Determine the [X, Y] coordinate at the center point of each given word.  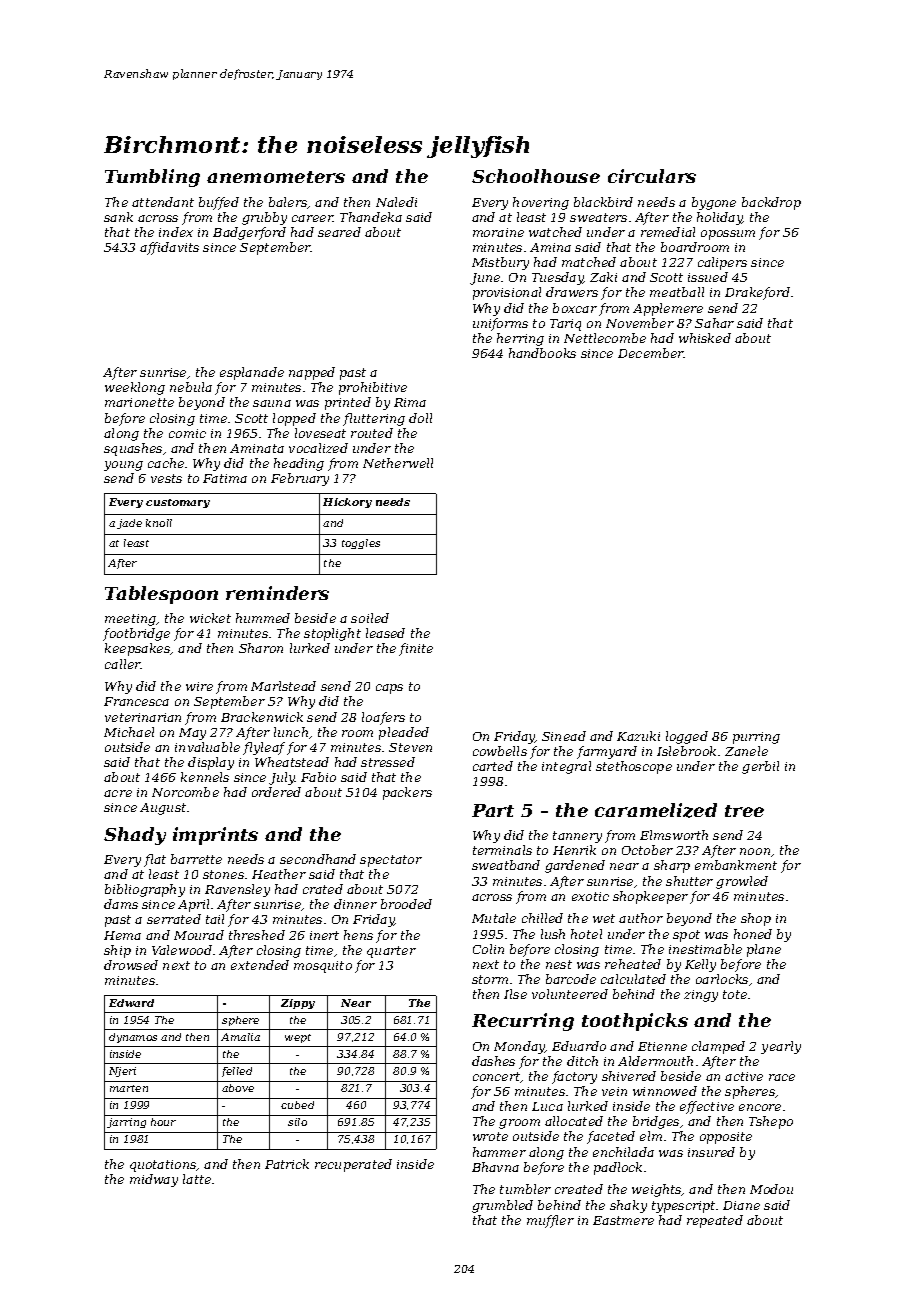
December [651, 353]
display [211, 763]
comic [187, 433]
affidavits [169, 248]
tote [735, 994]
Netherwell [398, 463]
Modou [771, 1189]
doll [420, 418]
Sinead [564, 736]
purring [756, 738]
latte [197, 1179]
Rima [410, 402]
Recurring [523, 1022]
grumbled [502, 1206]
